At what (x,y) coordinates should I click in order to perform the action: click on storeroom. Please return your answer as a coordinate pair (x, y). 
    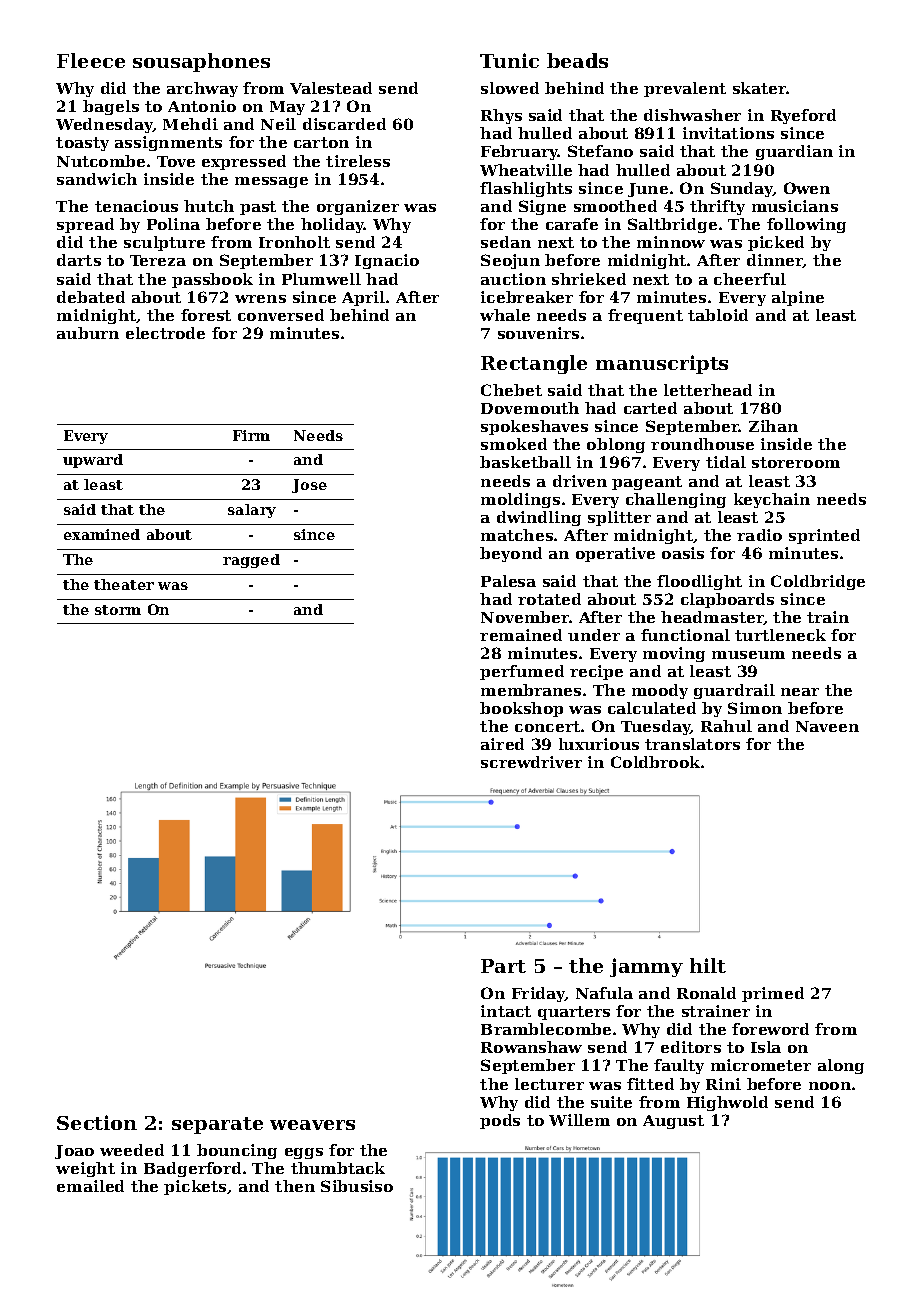
    Looking at the image, I should click on (796, 462).
